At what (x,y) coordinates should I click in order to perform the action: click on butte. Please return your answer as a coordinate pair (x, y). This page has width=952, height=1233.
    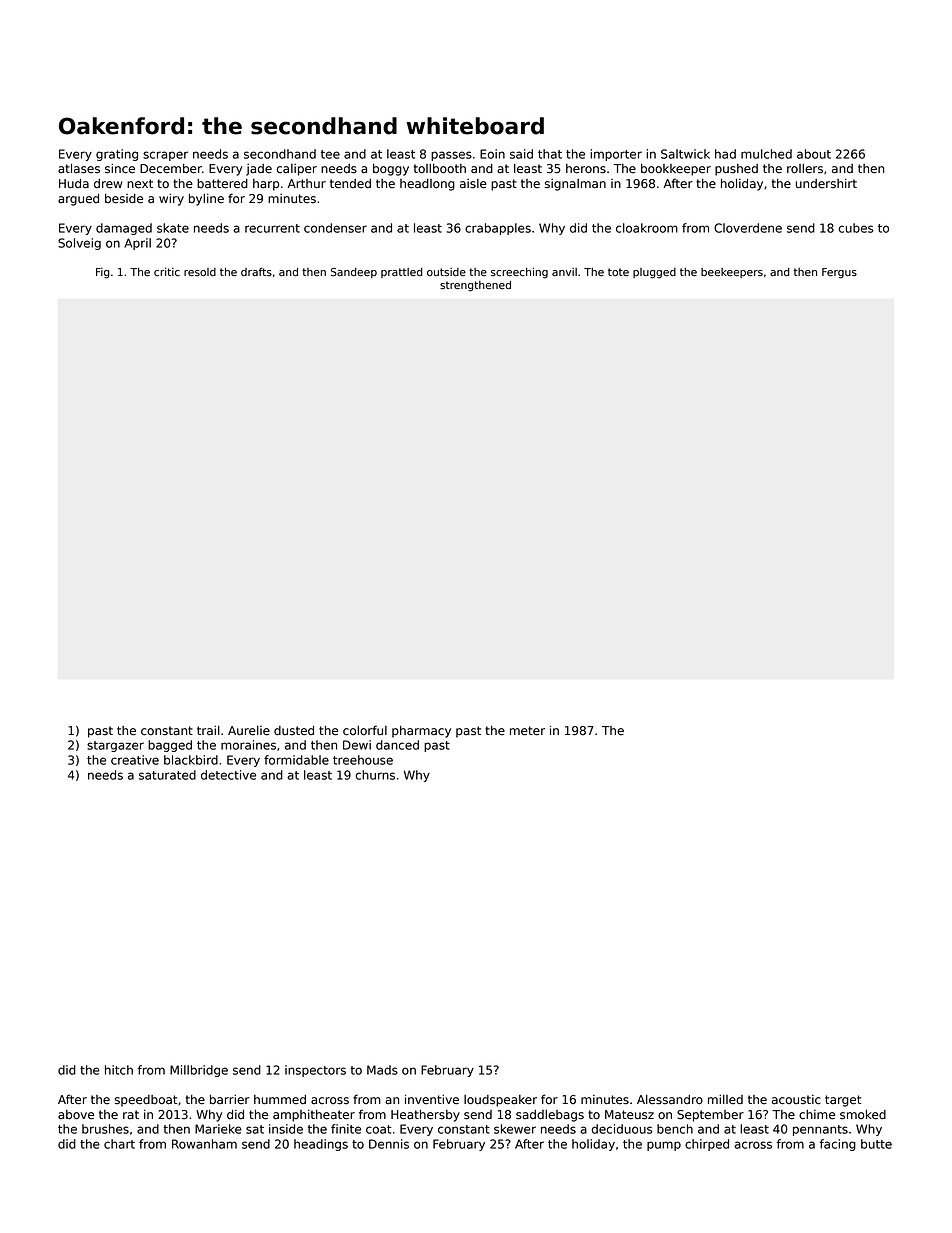
    Looking at the image, I should click on (876, 1144).
